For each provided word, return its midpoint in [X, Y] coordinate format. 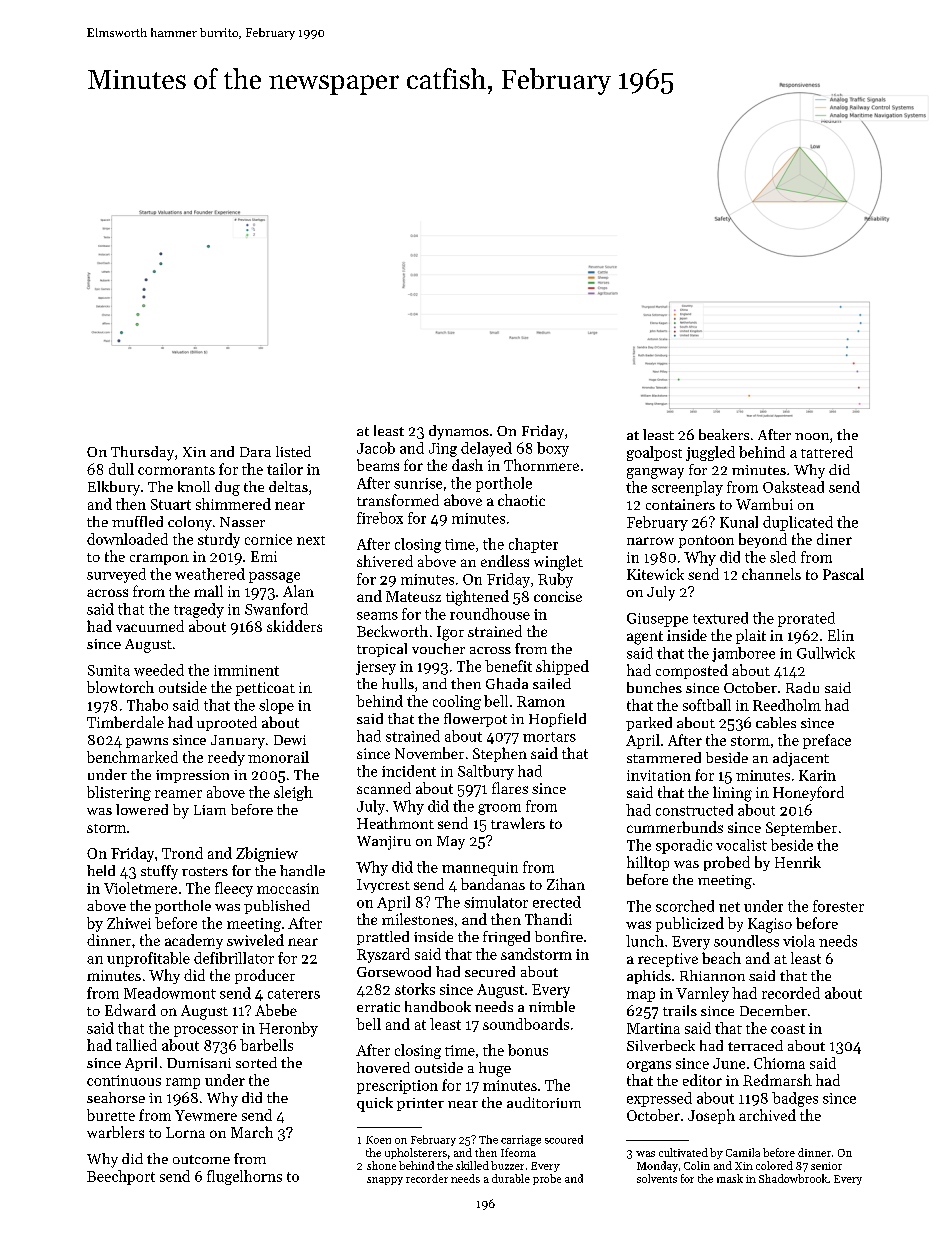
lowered [142, 809]
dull [121, 469]
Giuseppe [657, 620]
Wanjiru [384, 843]
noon [812, 436]
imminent [246, 670]
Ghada [507, 683]
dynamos [459, 432]
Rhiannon [712, 975]
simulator [496, 902]
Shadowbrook [793, 1178]
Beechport [121, 1177]
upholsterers [416, 1153]
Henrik [798, 862]
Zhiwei [129, 923]
